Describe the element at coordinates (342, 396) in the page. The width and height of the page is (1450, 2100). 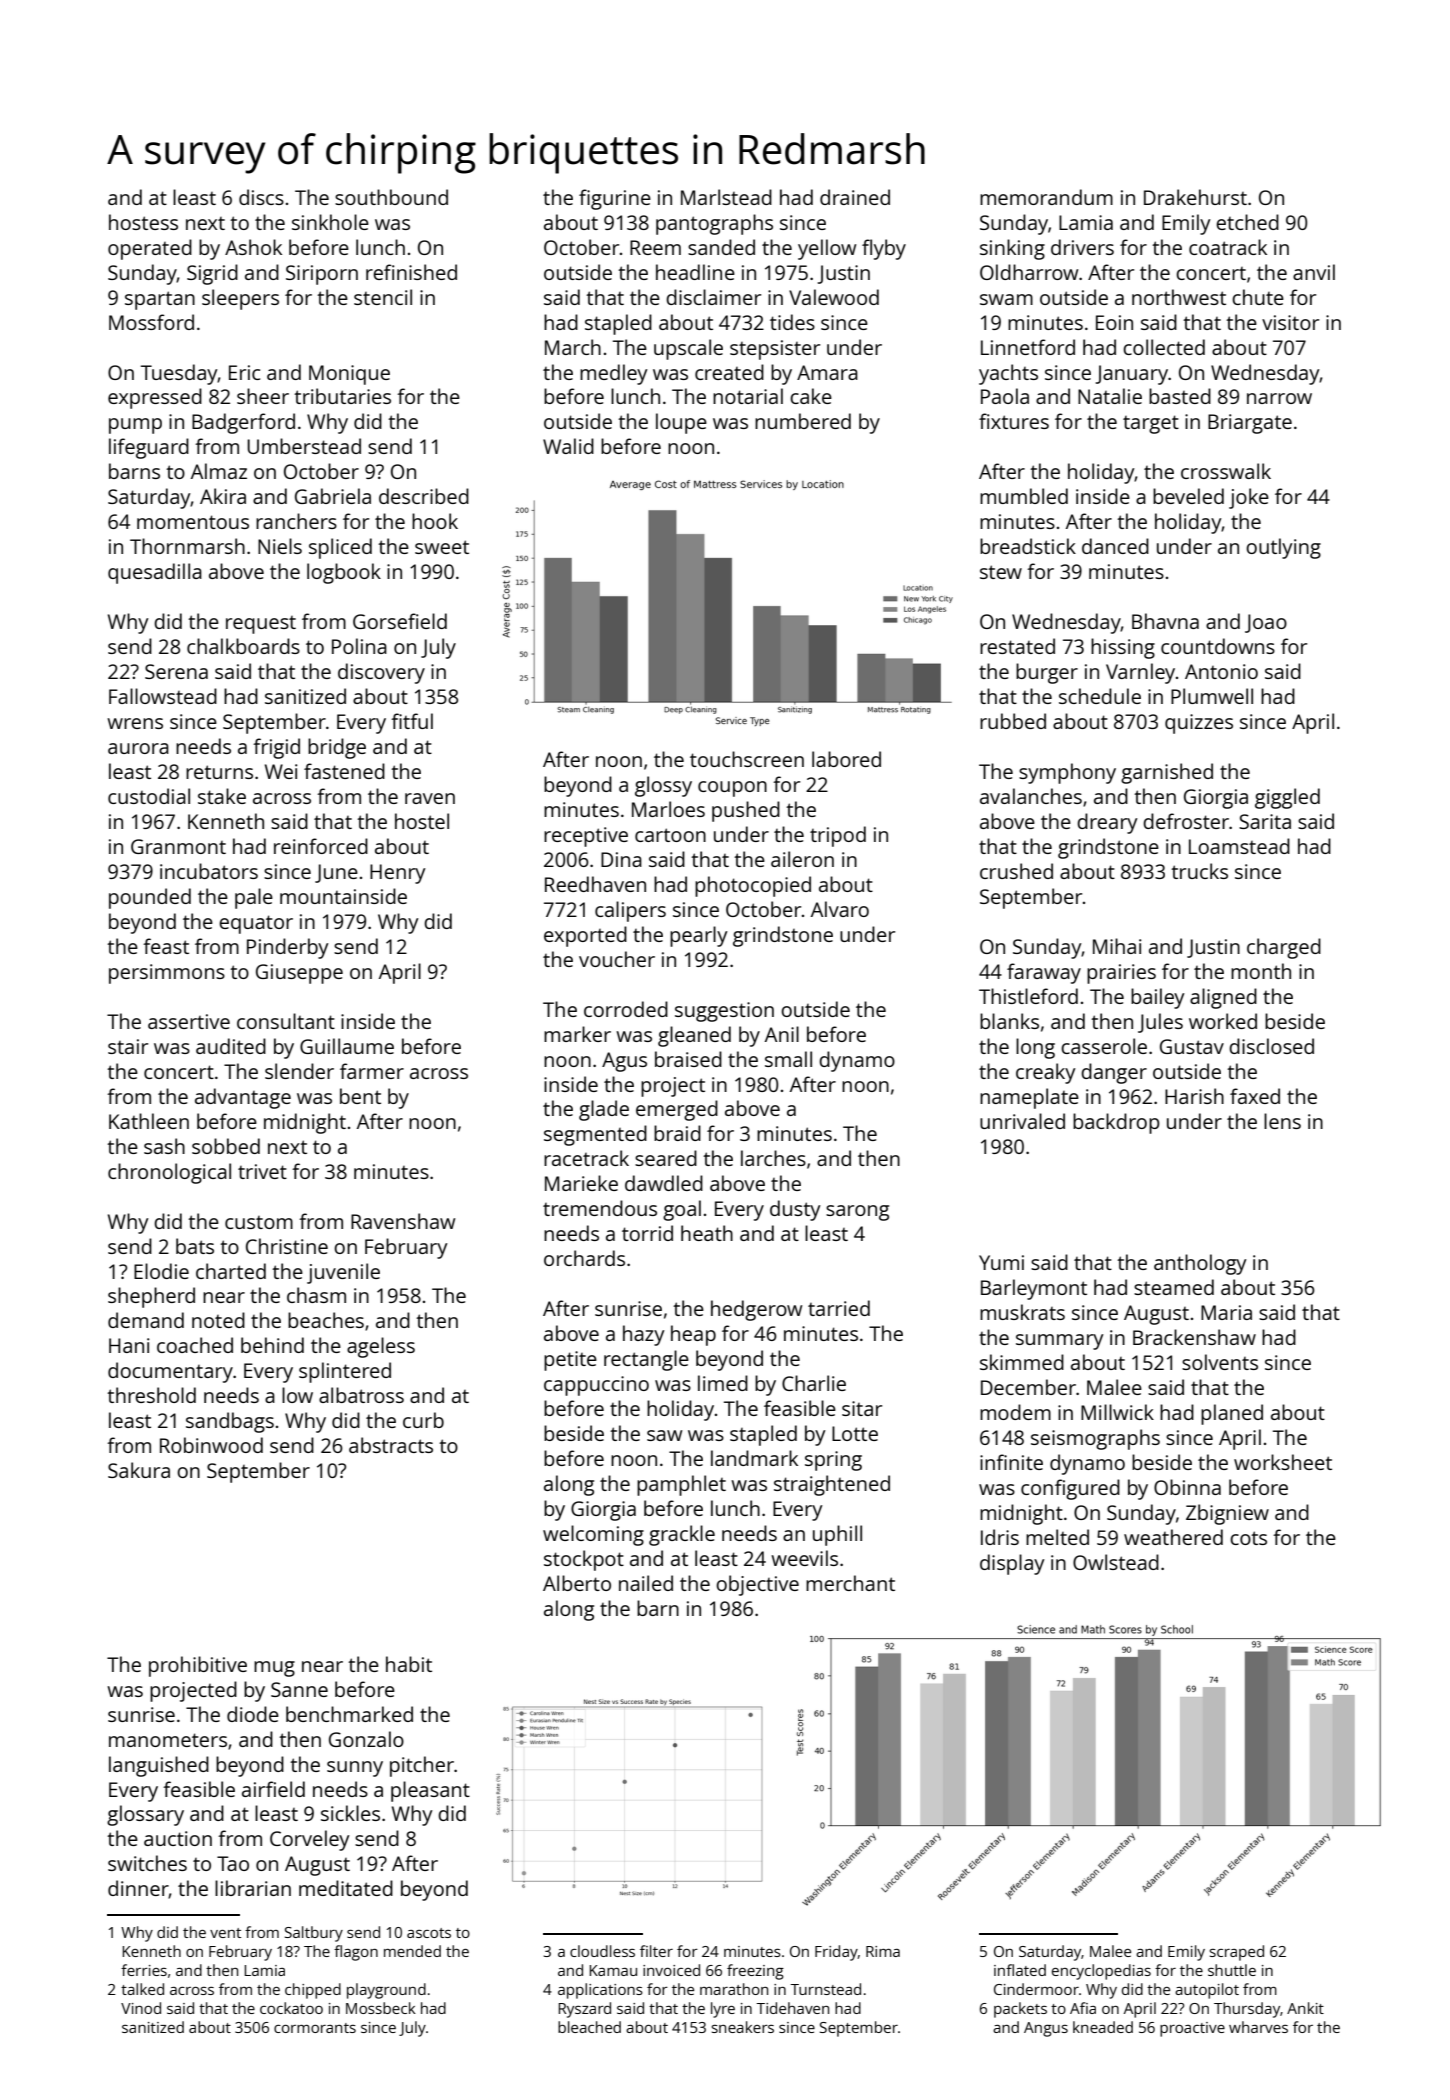
I see `tributaries` at that location.
